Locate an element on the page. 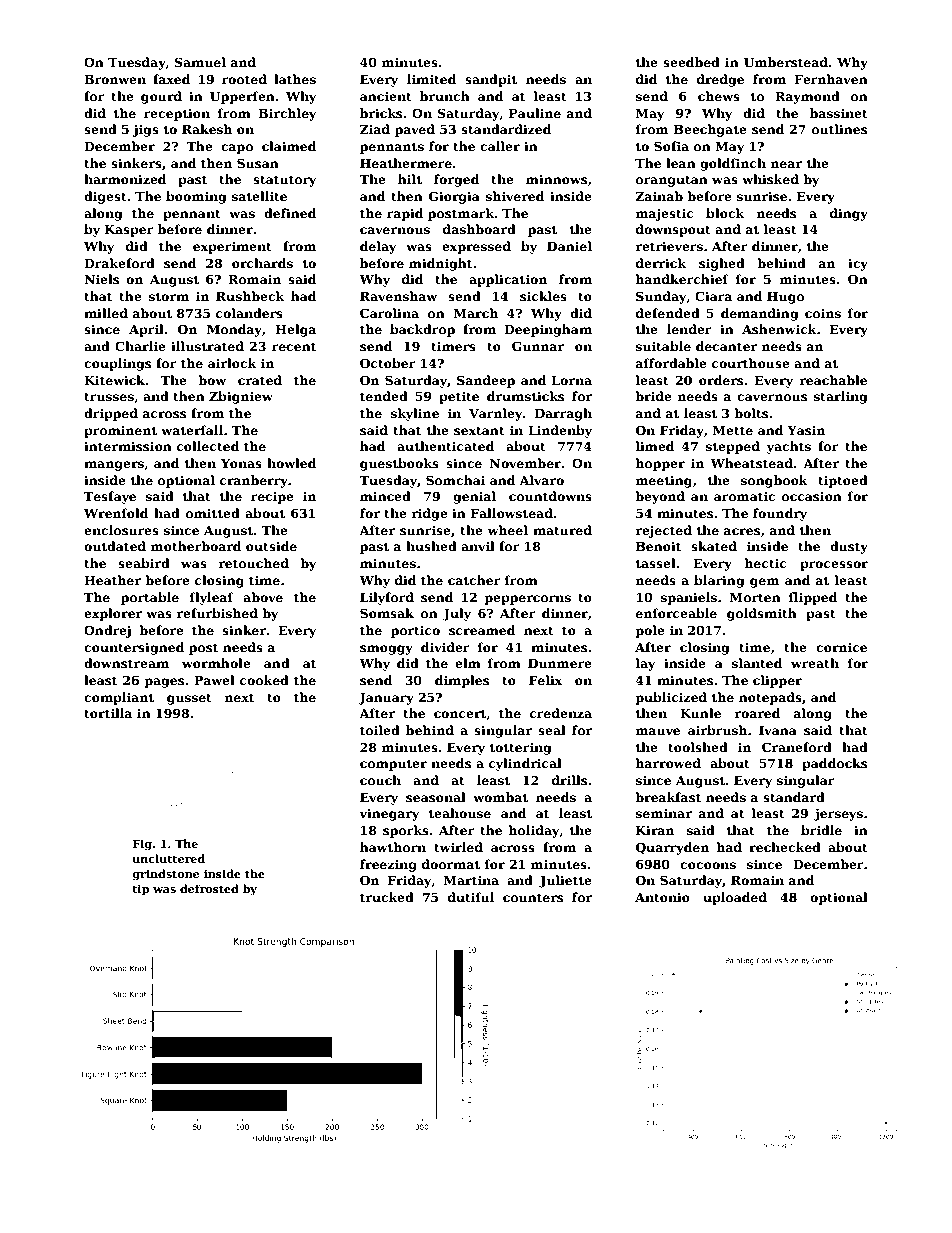 This image has width=952, height=1233. illustrated is located at coordinates (207, 346).
